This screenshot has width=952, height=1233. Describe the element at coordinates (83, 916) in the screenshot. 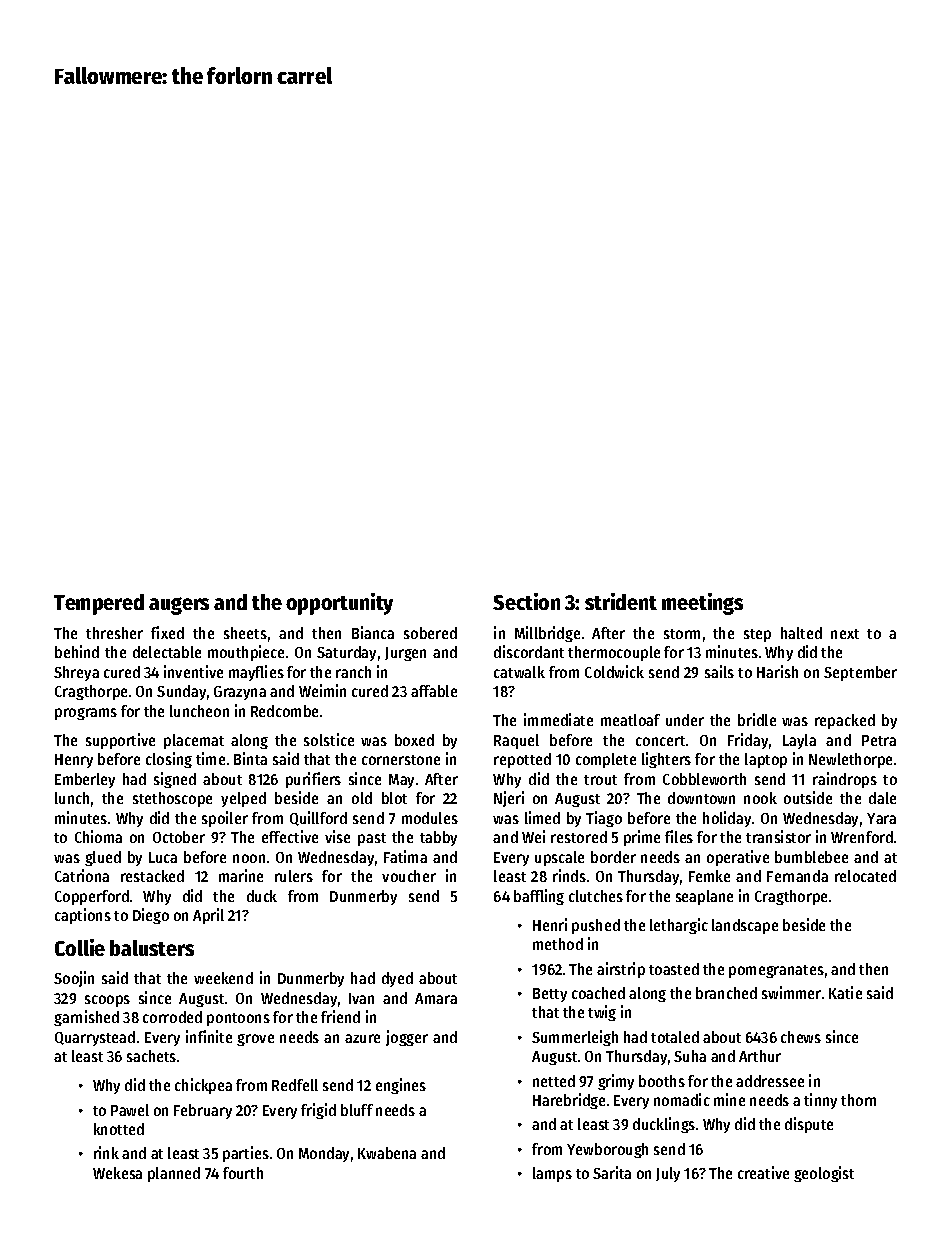

I see `captions` at that location.
